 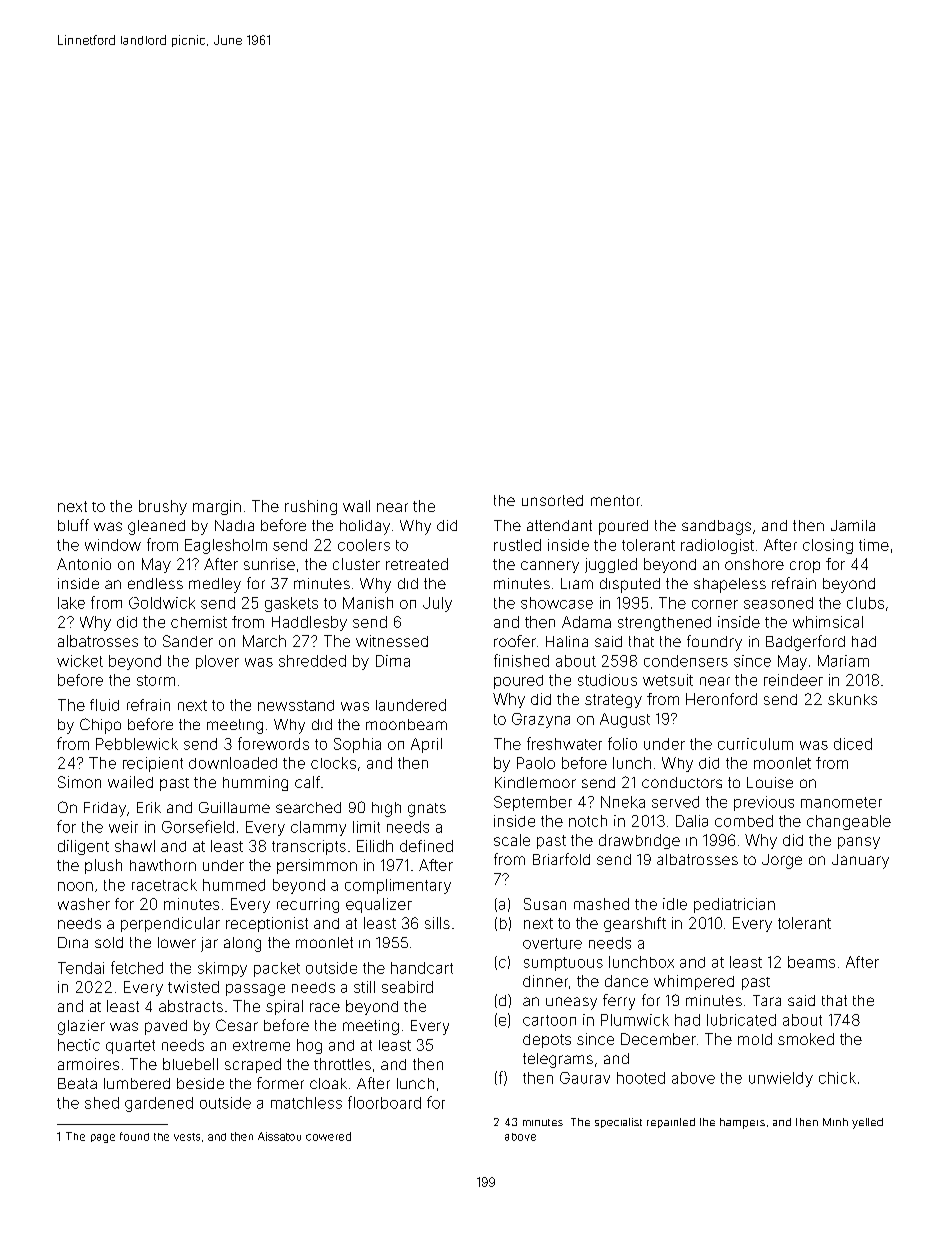 What do you see at coordinates (71, 603) in the screenshot?
I see `lake` at bounding box center [71, 603].
